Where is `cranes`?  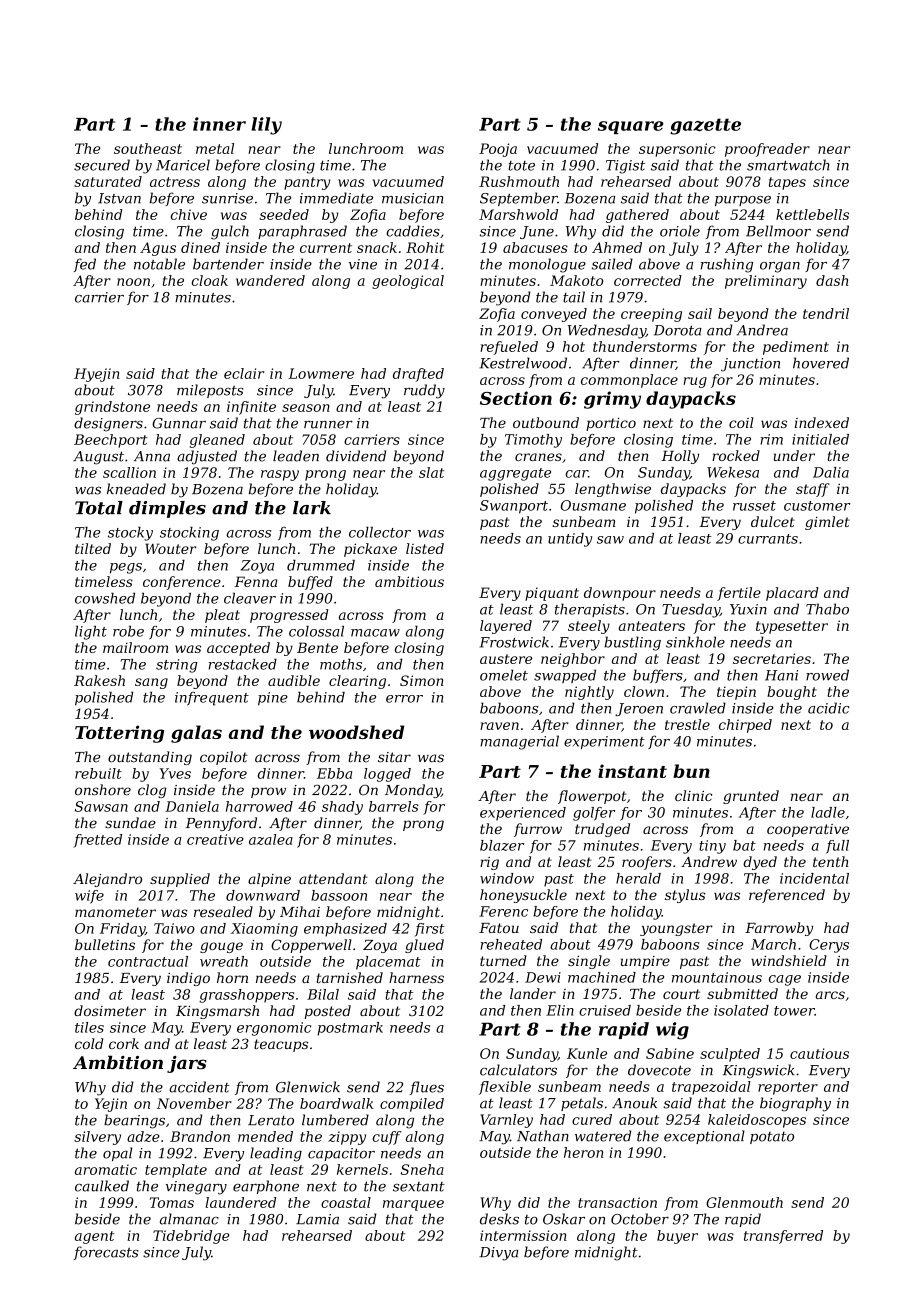
cranes is located at coordinates (538, 457).
